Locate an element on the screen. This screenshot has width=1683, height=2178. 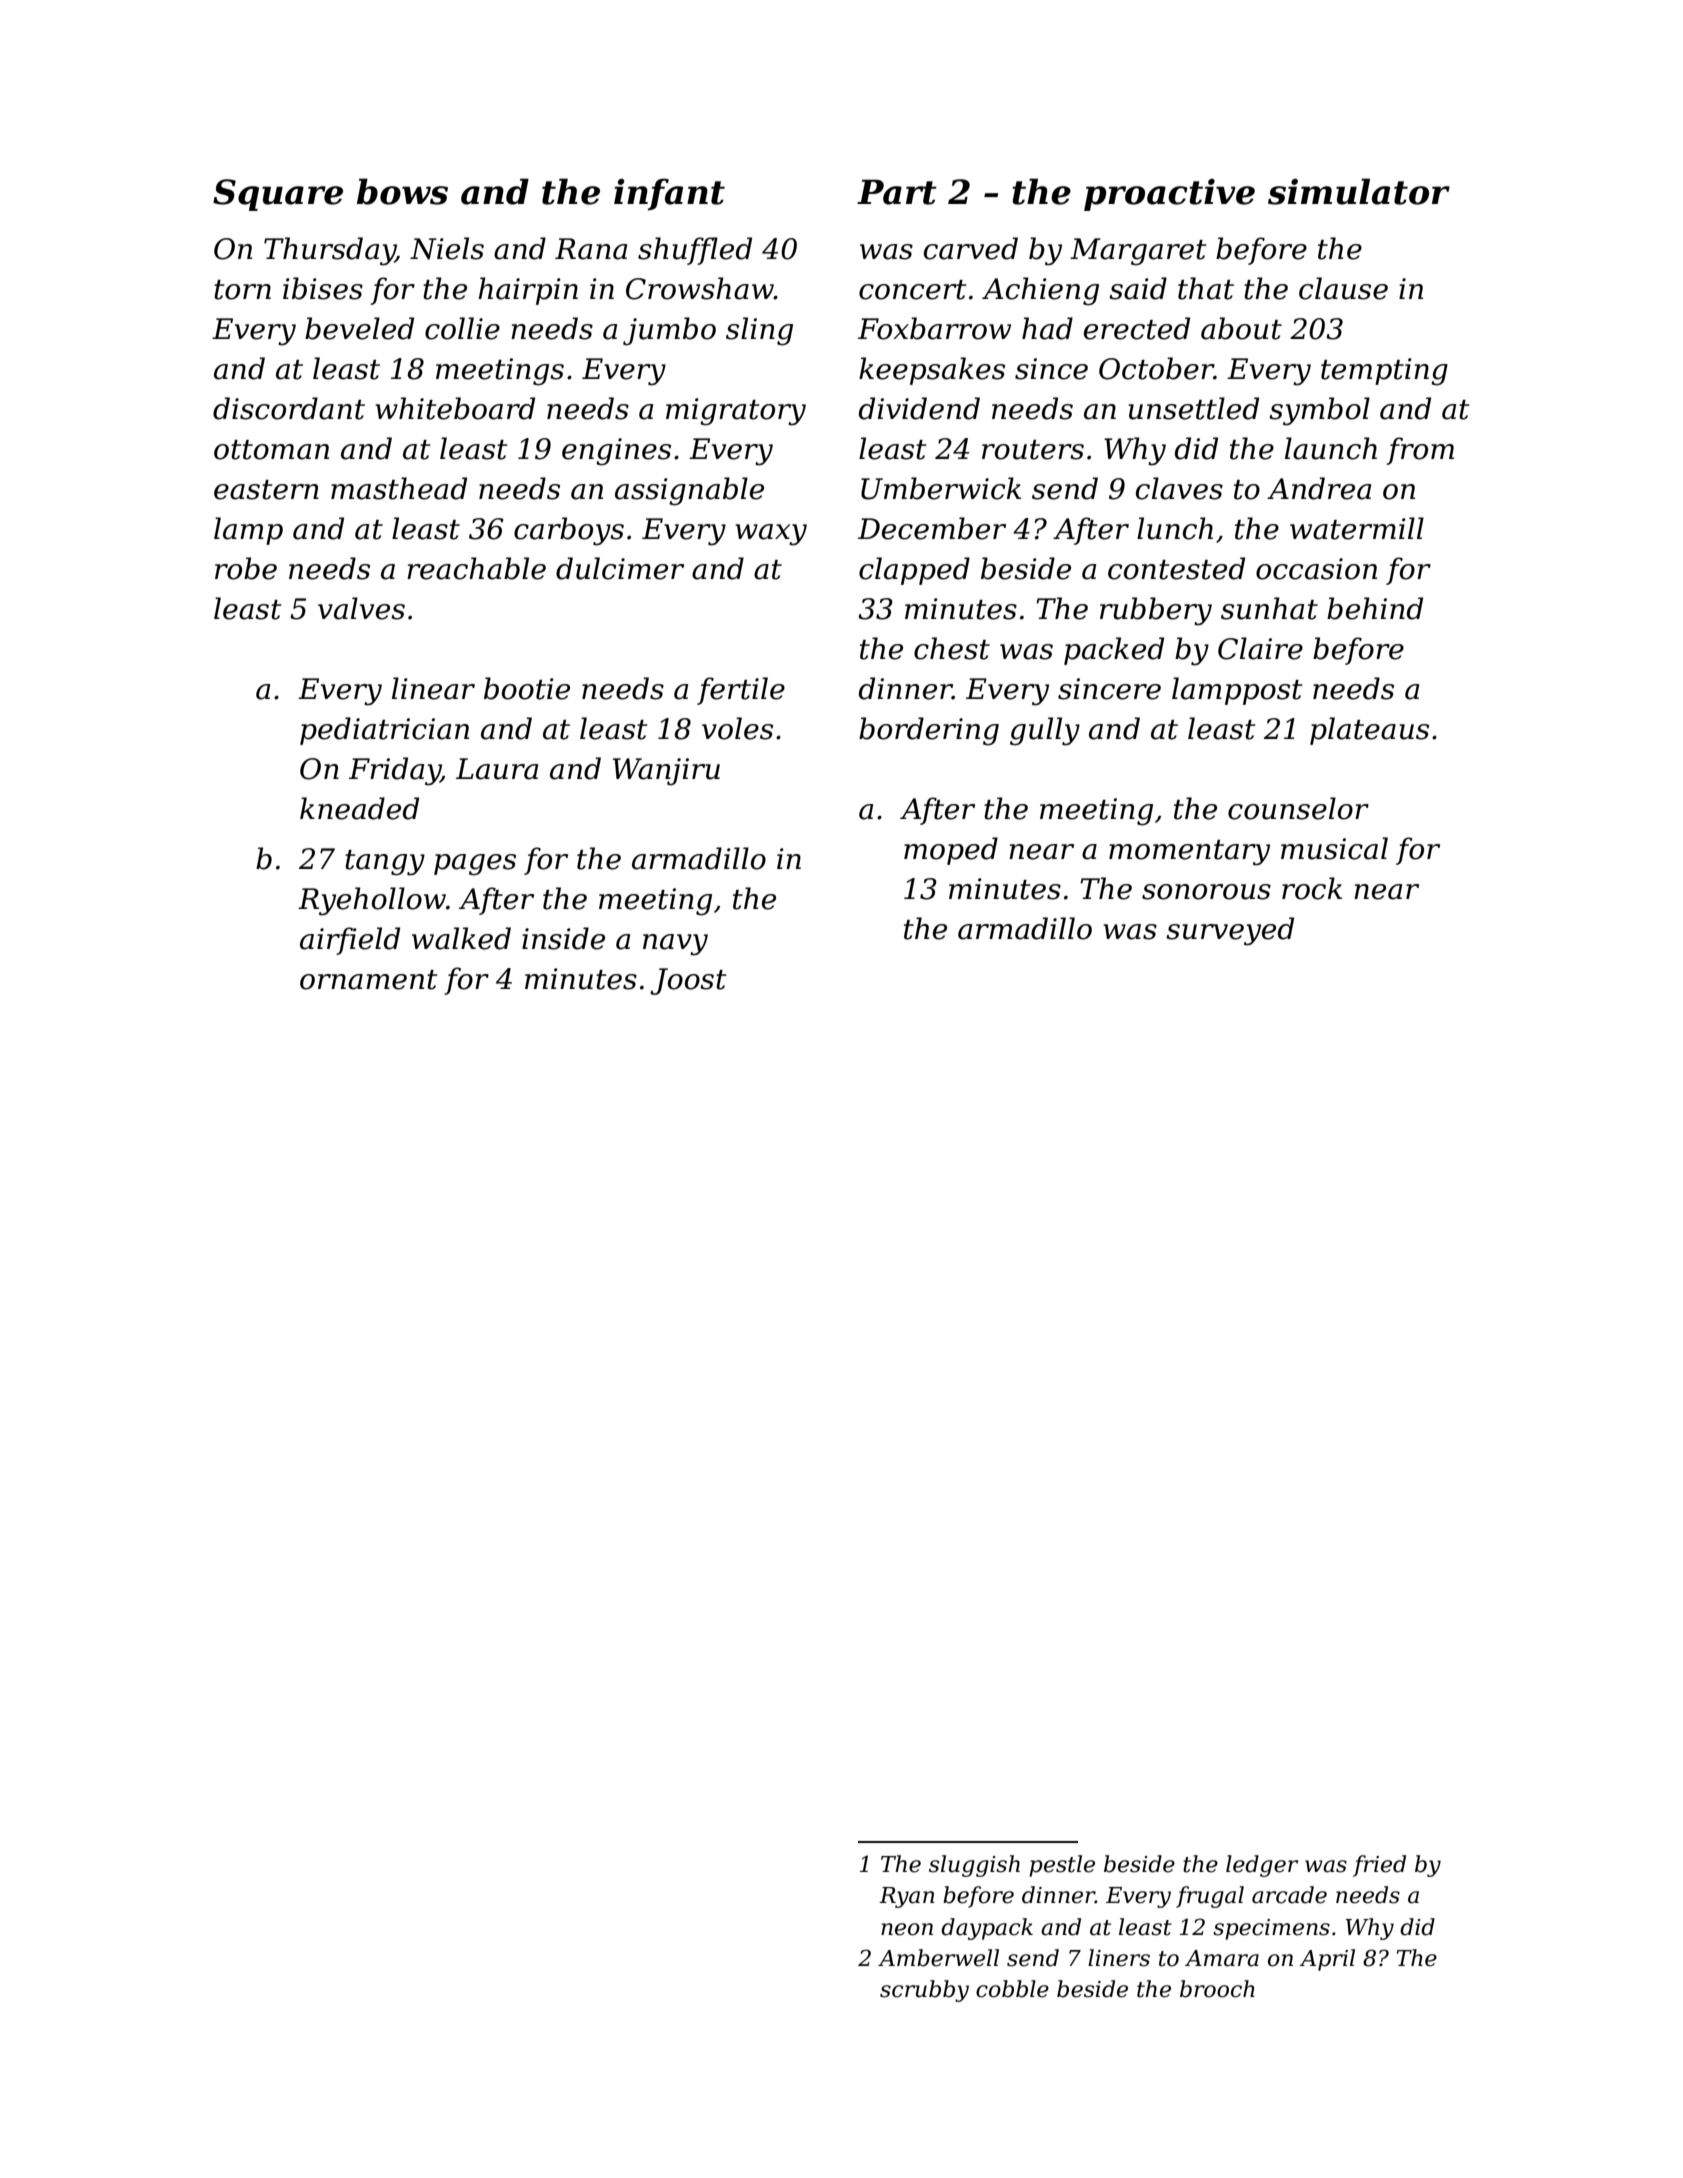
cobble is located at coordinates (1012, 1989).
